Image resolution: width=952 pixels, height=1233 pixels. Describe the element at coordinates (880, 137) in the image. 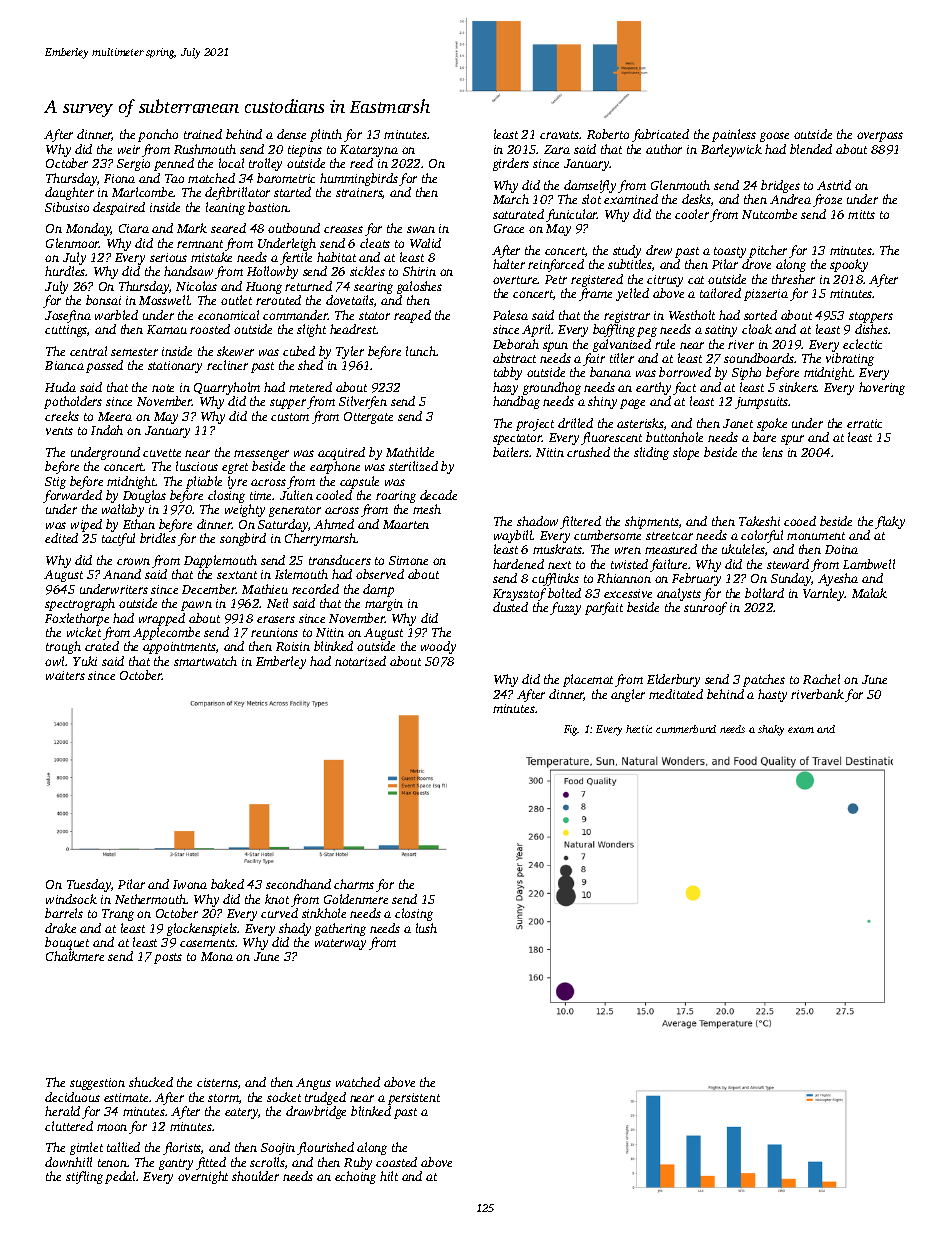

I see `overpass` at that location.
